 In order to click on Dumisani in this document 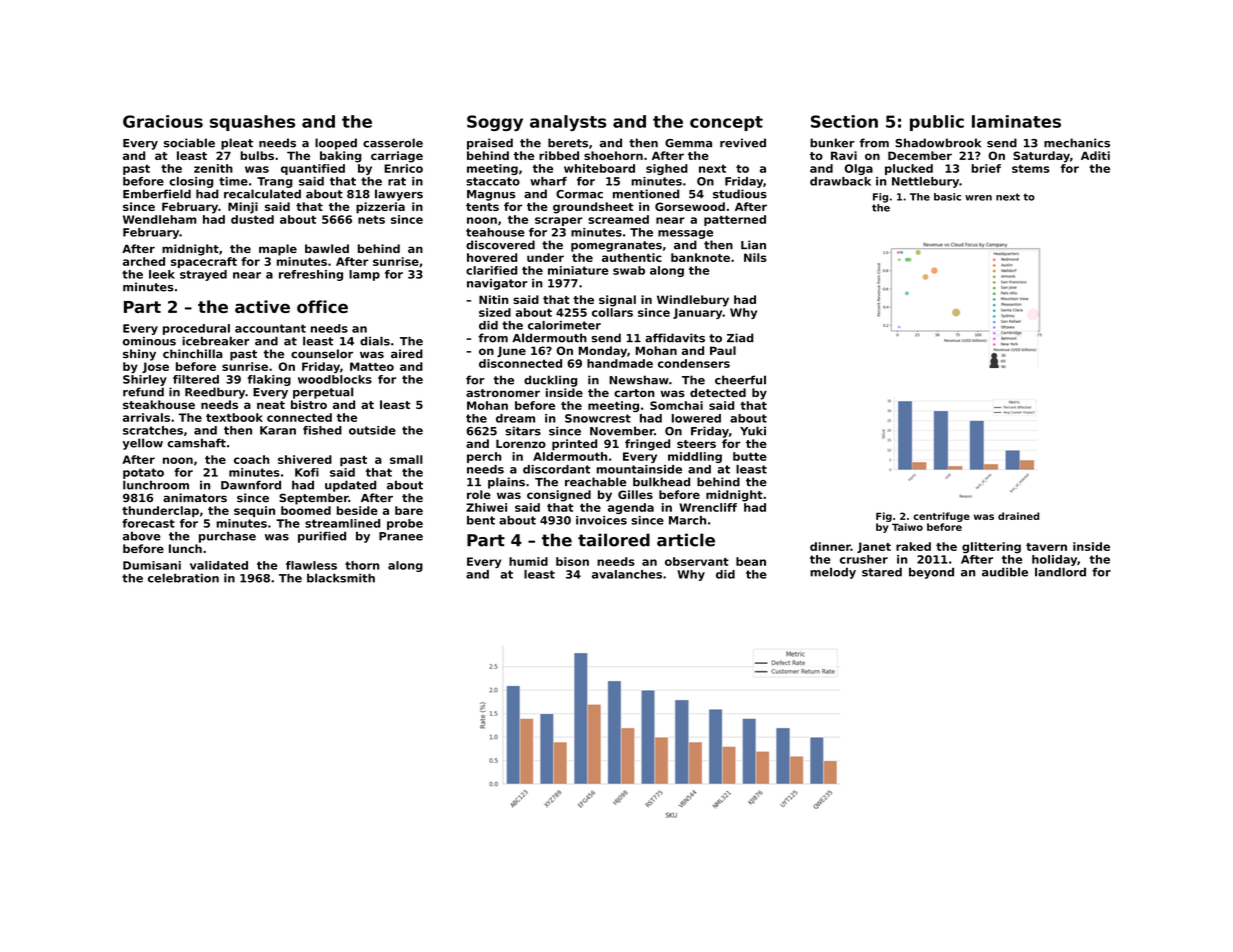, I will do `click(152, 565)`.
